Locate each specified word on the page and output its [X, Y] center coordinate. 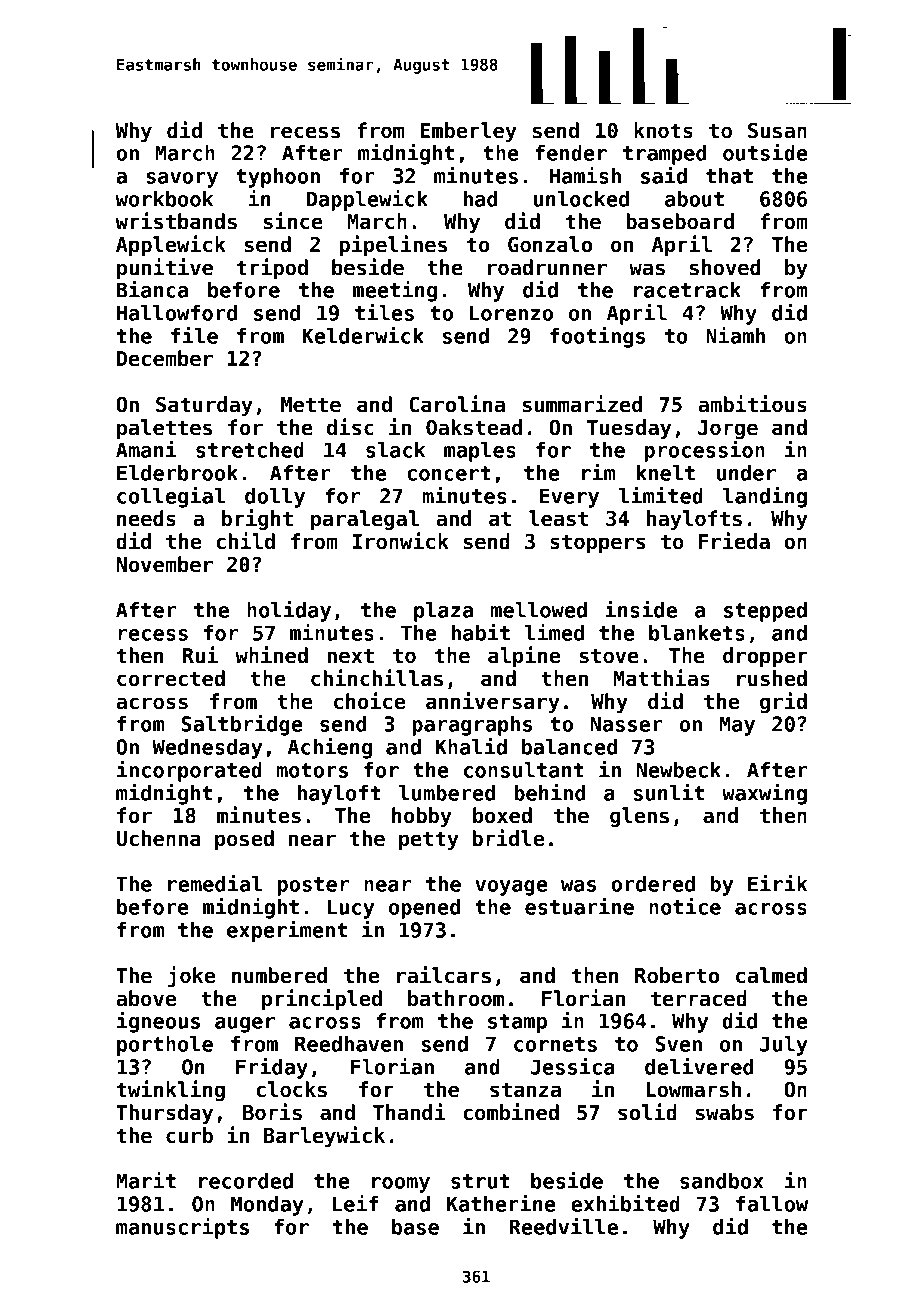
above [146, 998]
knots [663, 130]
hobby [422, 817]
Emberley [468, 132]
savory [182, 180]
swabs [724, 1112]
